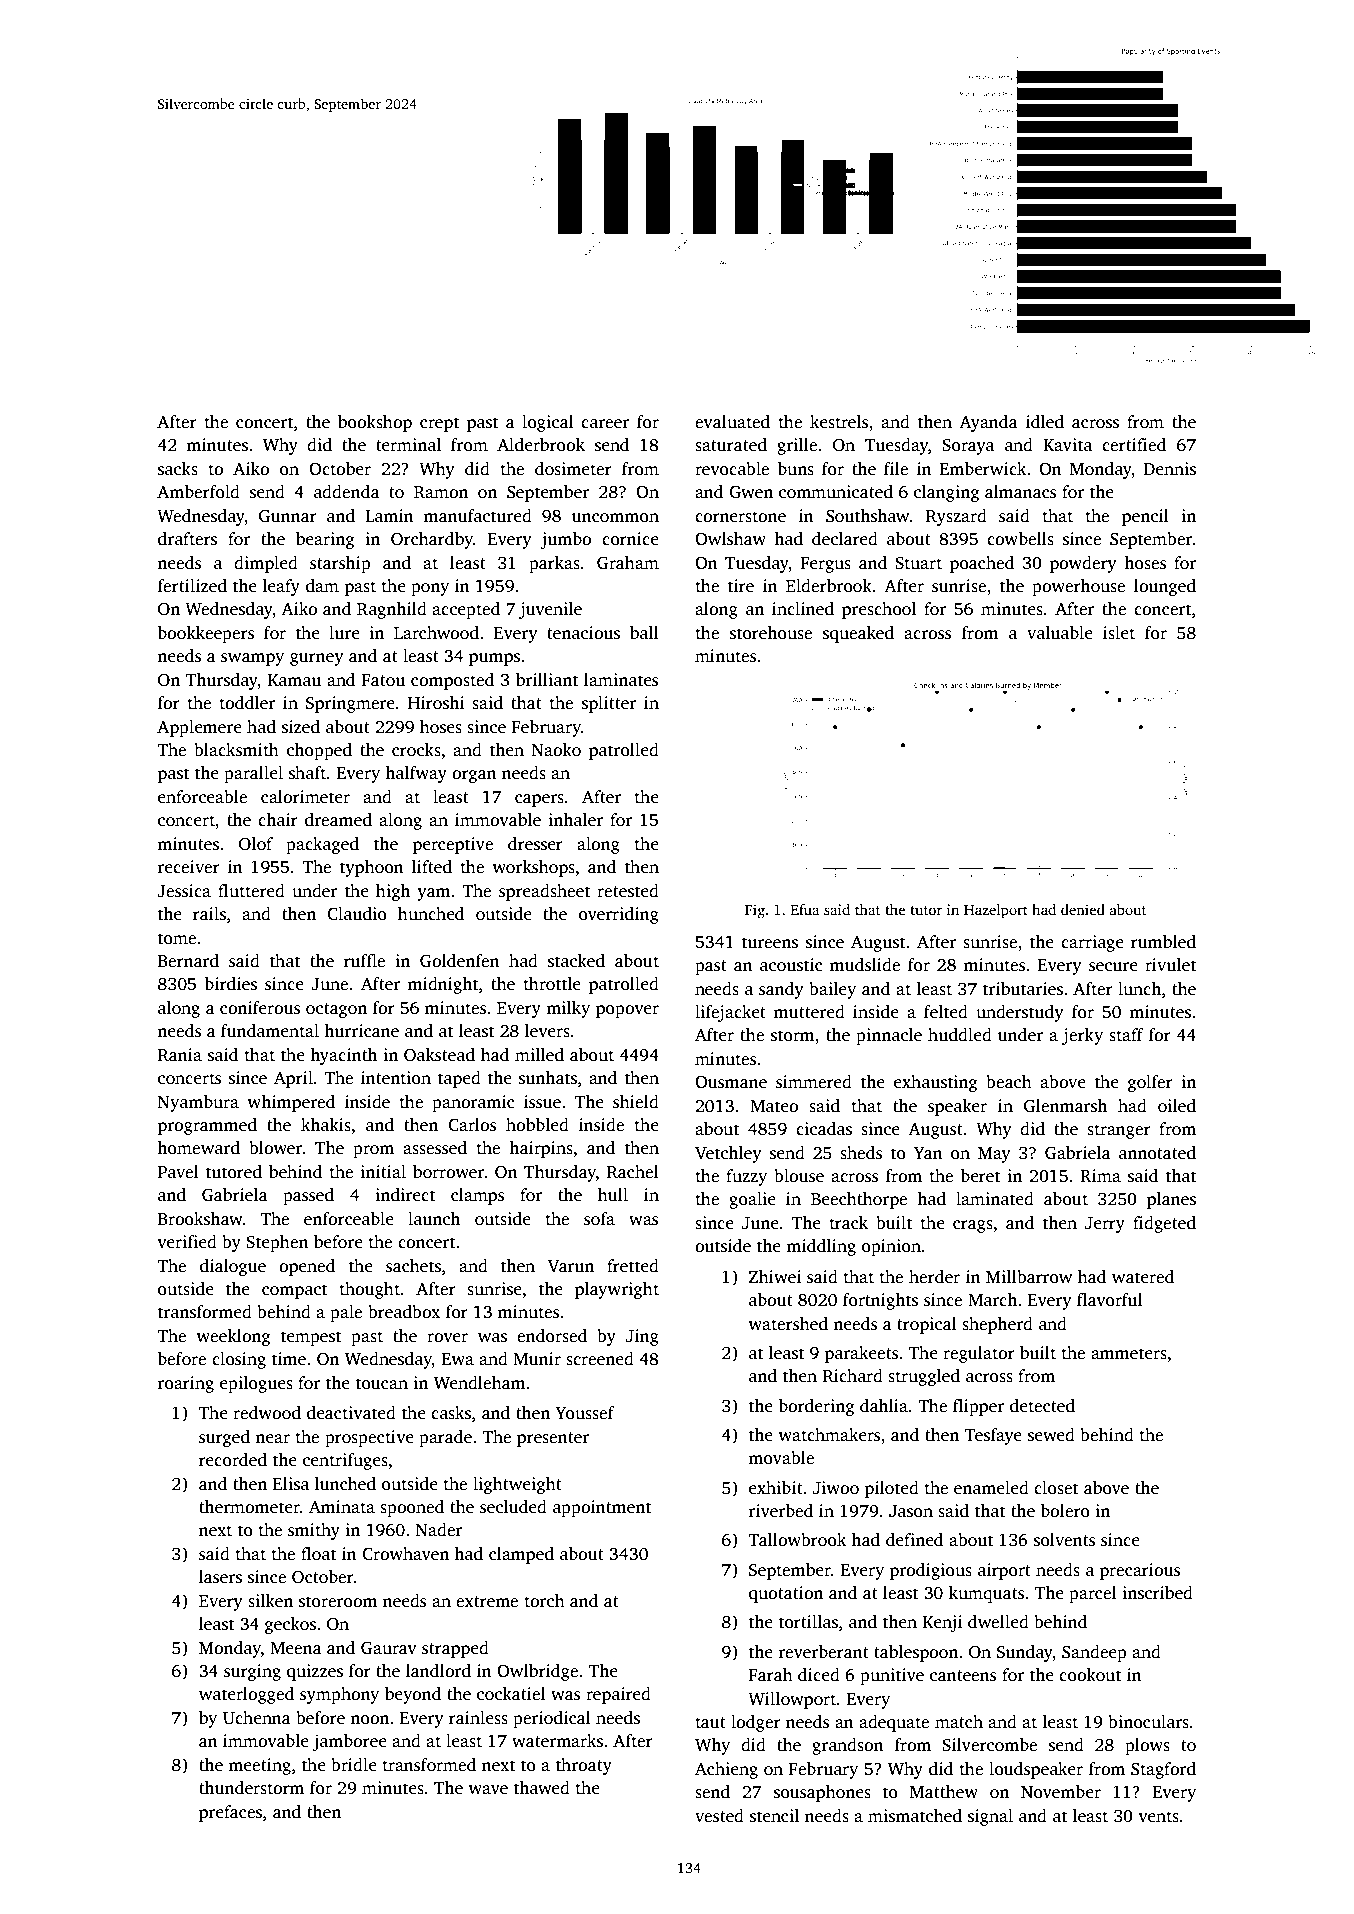 The width and height of the page is (1354, 1914). I want to click on overriding, so click(619, 915).
